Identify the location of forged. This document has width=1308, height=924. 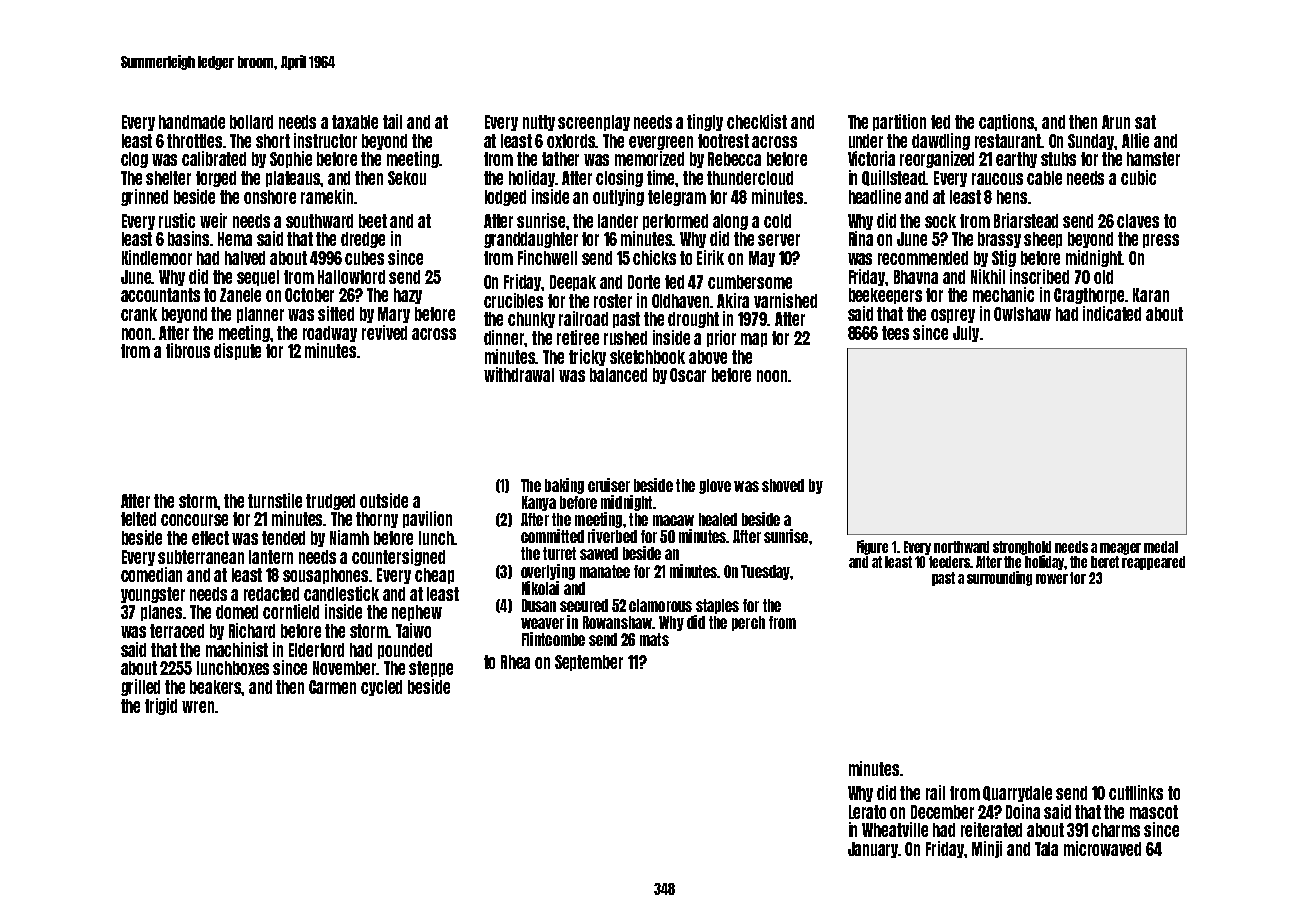
(216, 179).
